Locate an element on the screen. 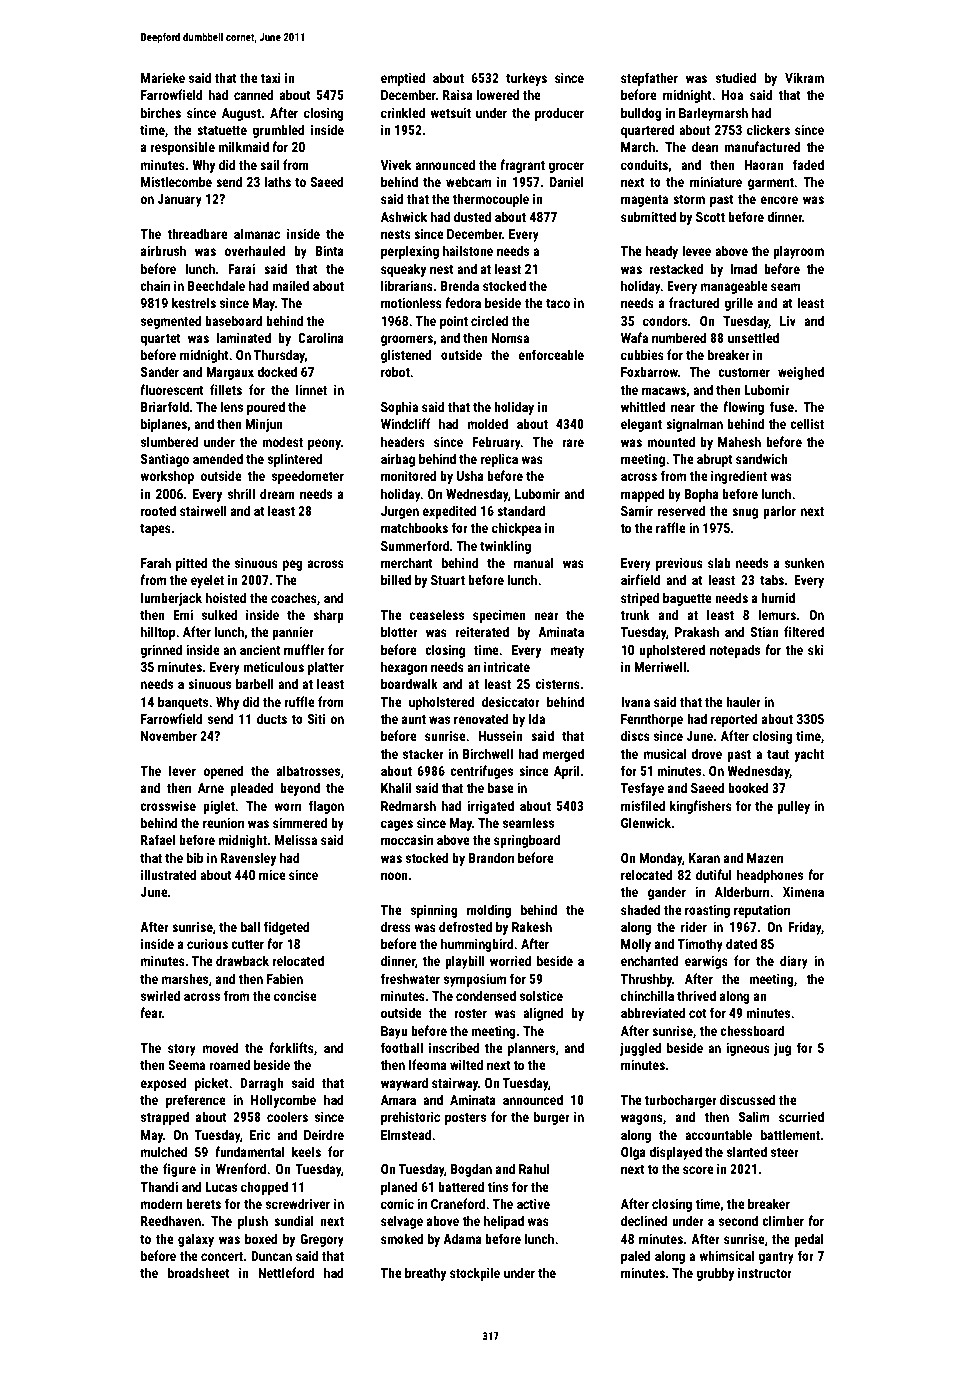 The width and height of the screenshot is (965, 1397). irrigated is located at coordinates (490, 807).
